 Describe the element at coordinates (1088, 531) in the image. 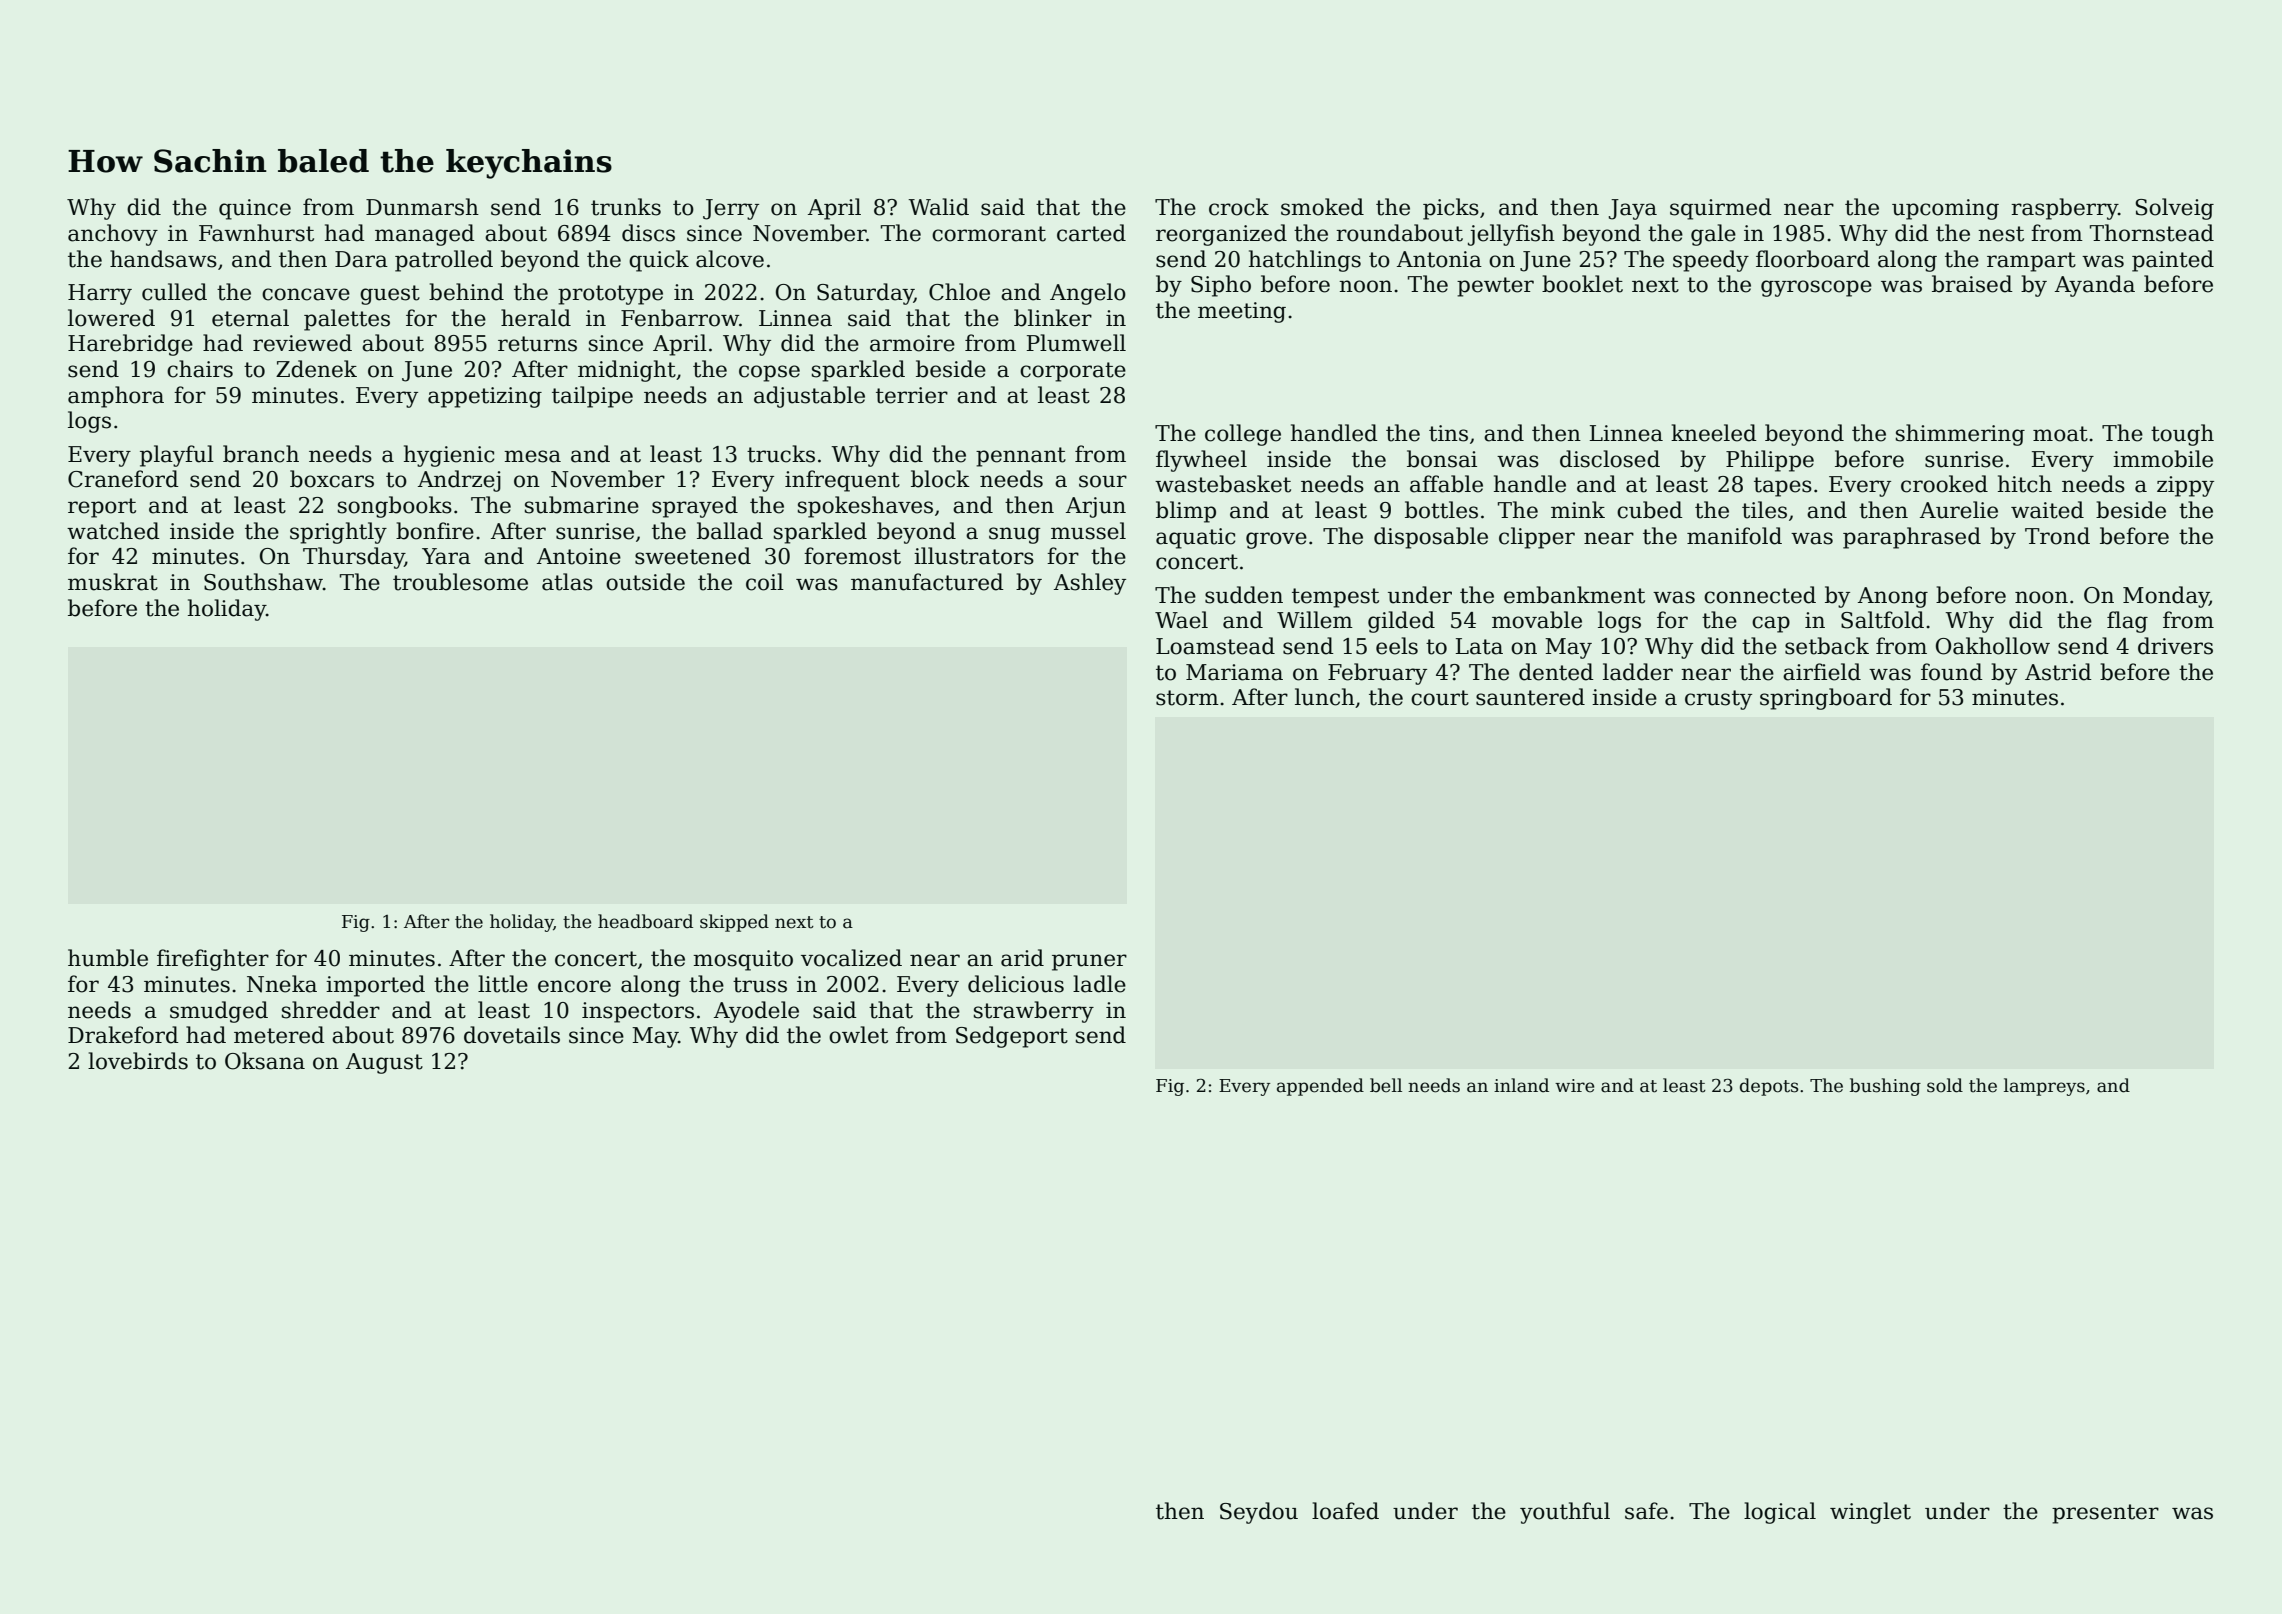

I see `mussel` at that location.
